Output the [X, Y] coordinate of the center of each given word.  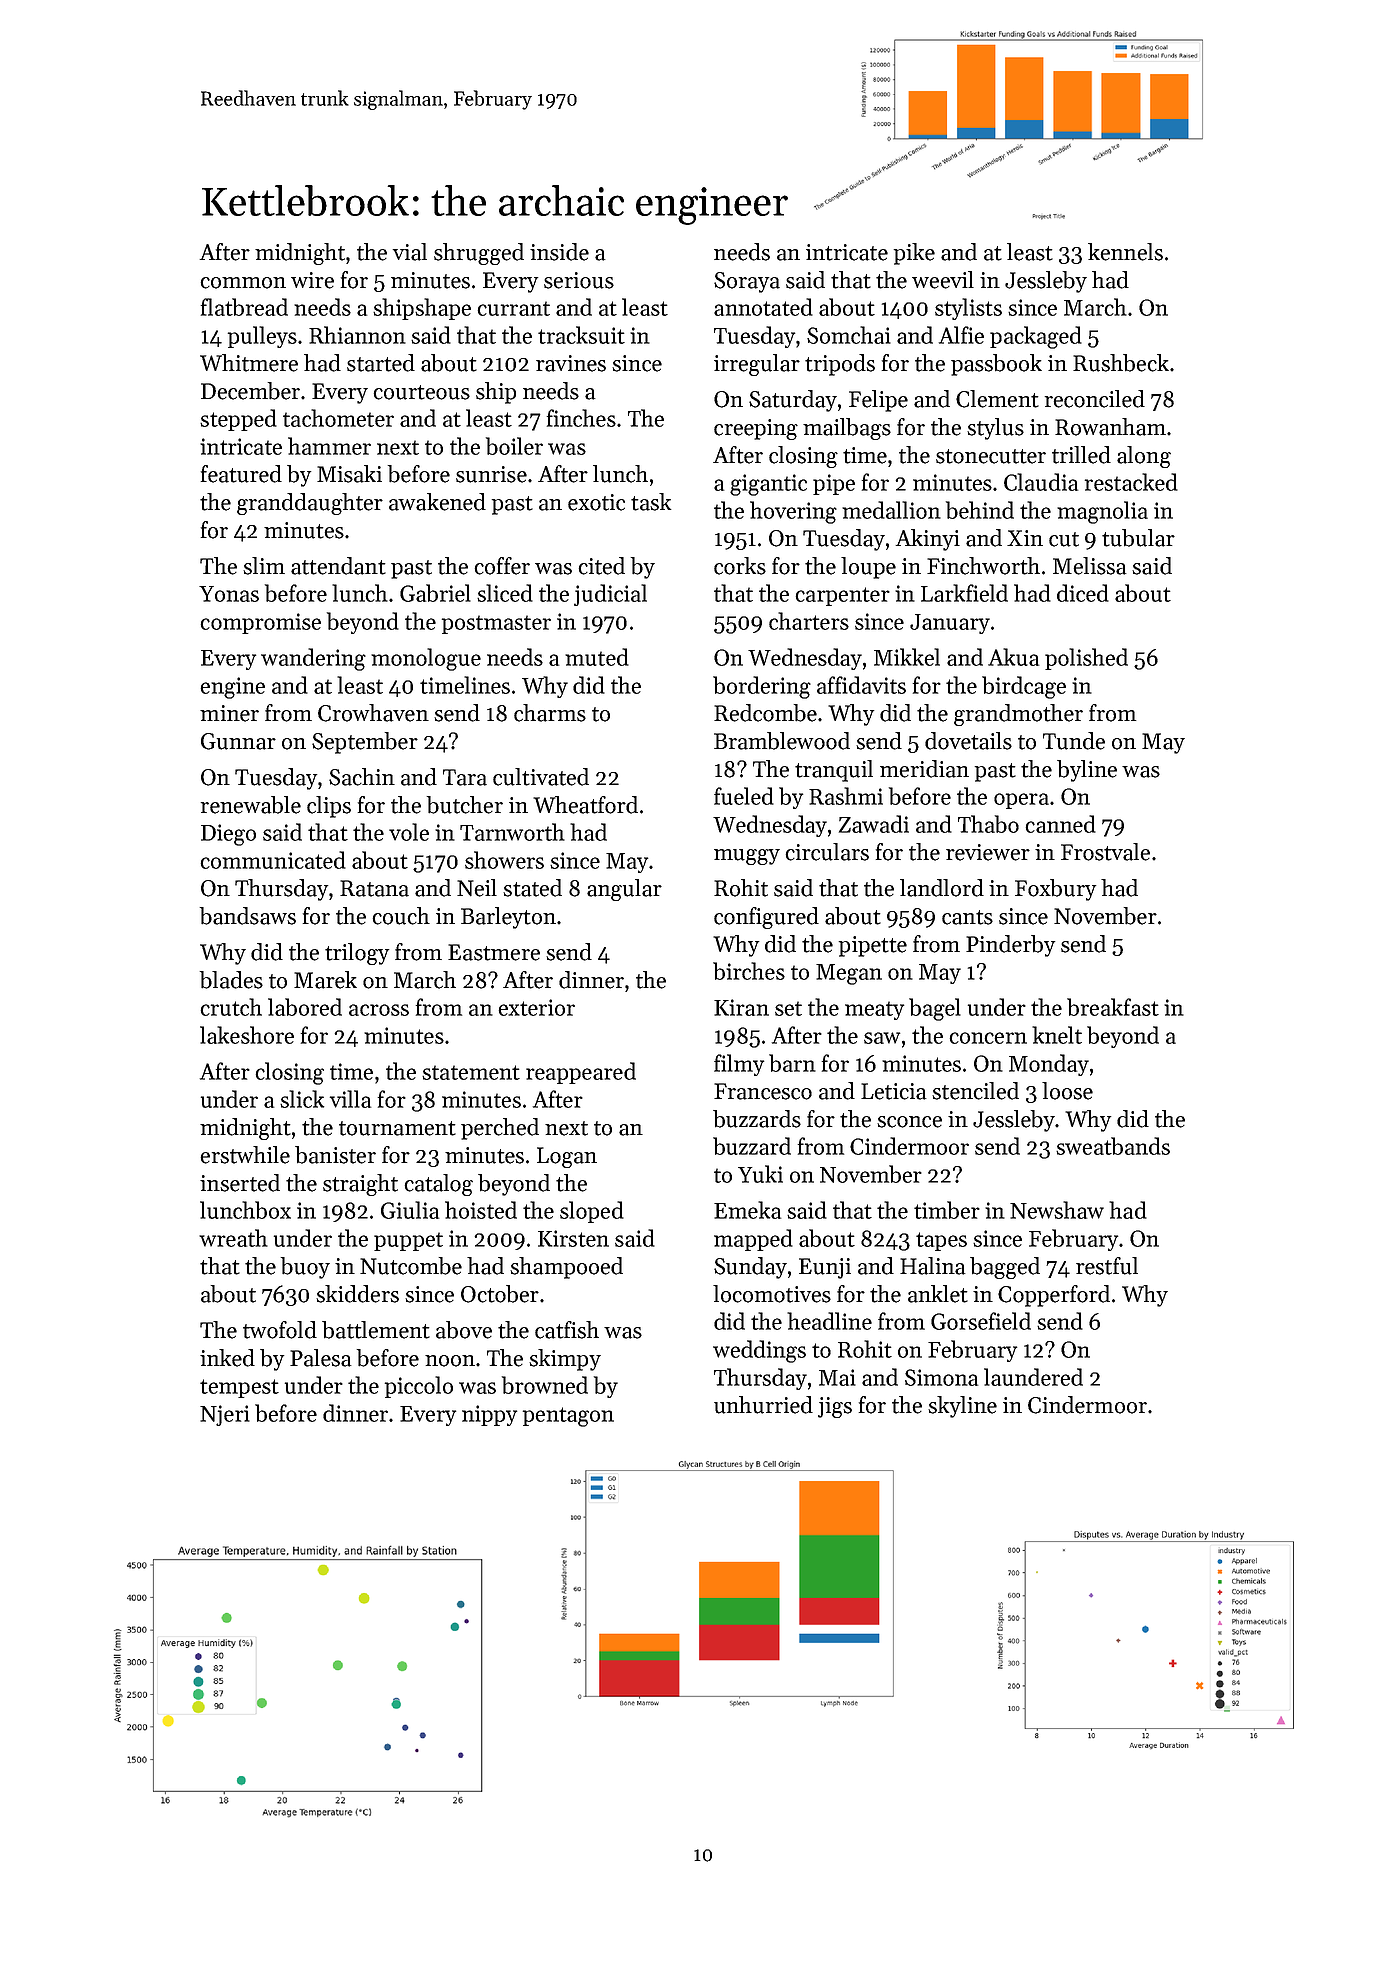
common [243, 283]
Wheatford [585, 805]
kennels [1125, 252]
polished [1086, 659]
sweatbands [1113, 1146]
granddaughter [310, 504]
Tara [465, 777]
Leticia [894, 1091]
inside [559, 252]
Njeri [225, 1415]
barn [792, 1063]
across [379, 1010]
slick [302, 1099]
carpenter [842, 596]
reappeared [581, 1073]
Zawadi [874, 824]
